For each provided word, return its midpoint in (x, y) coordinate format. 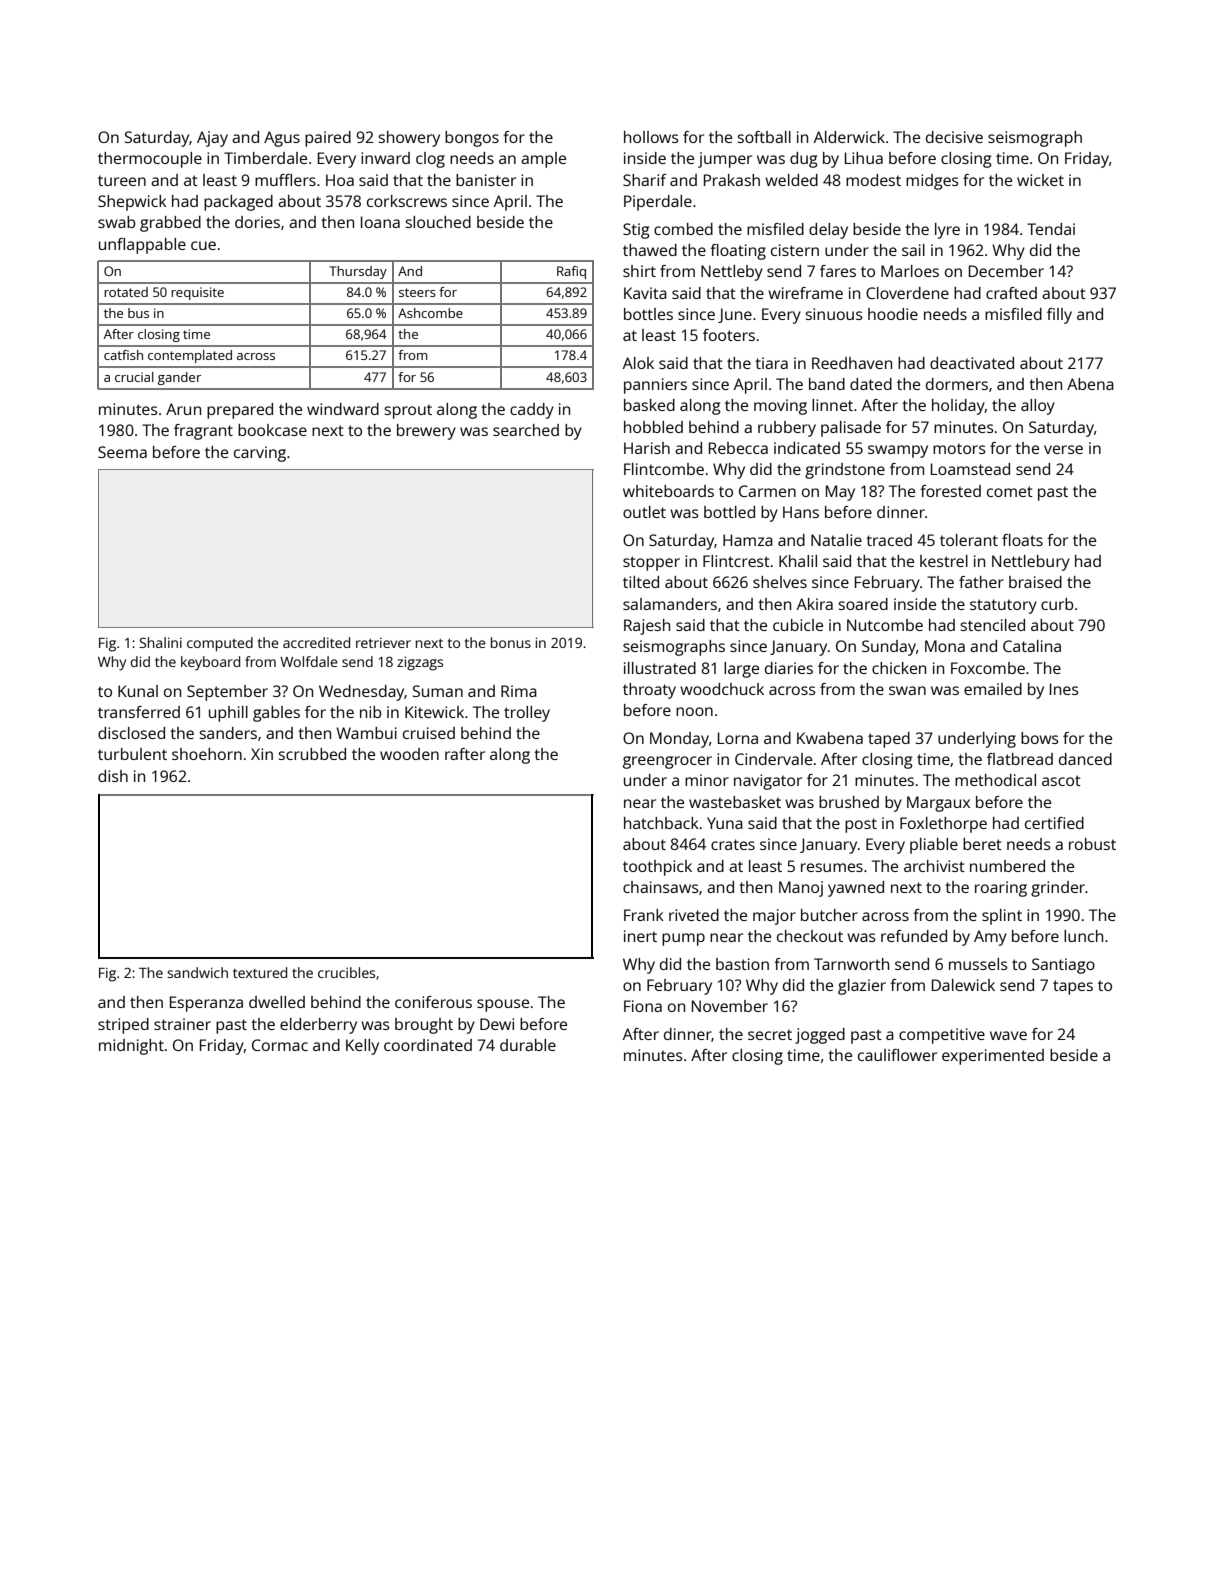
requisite (197, 293)
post (861, 825)
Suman (438, 691)
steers (417, 292)
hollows (651, 137)
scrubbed (312, 754)
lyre (947, 231)
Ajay (212, 139)
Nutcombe (885, 625)
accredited (316, 642)
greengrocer (667, 762)
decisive (954, 137)
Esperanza (206, 1004)
